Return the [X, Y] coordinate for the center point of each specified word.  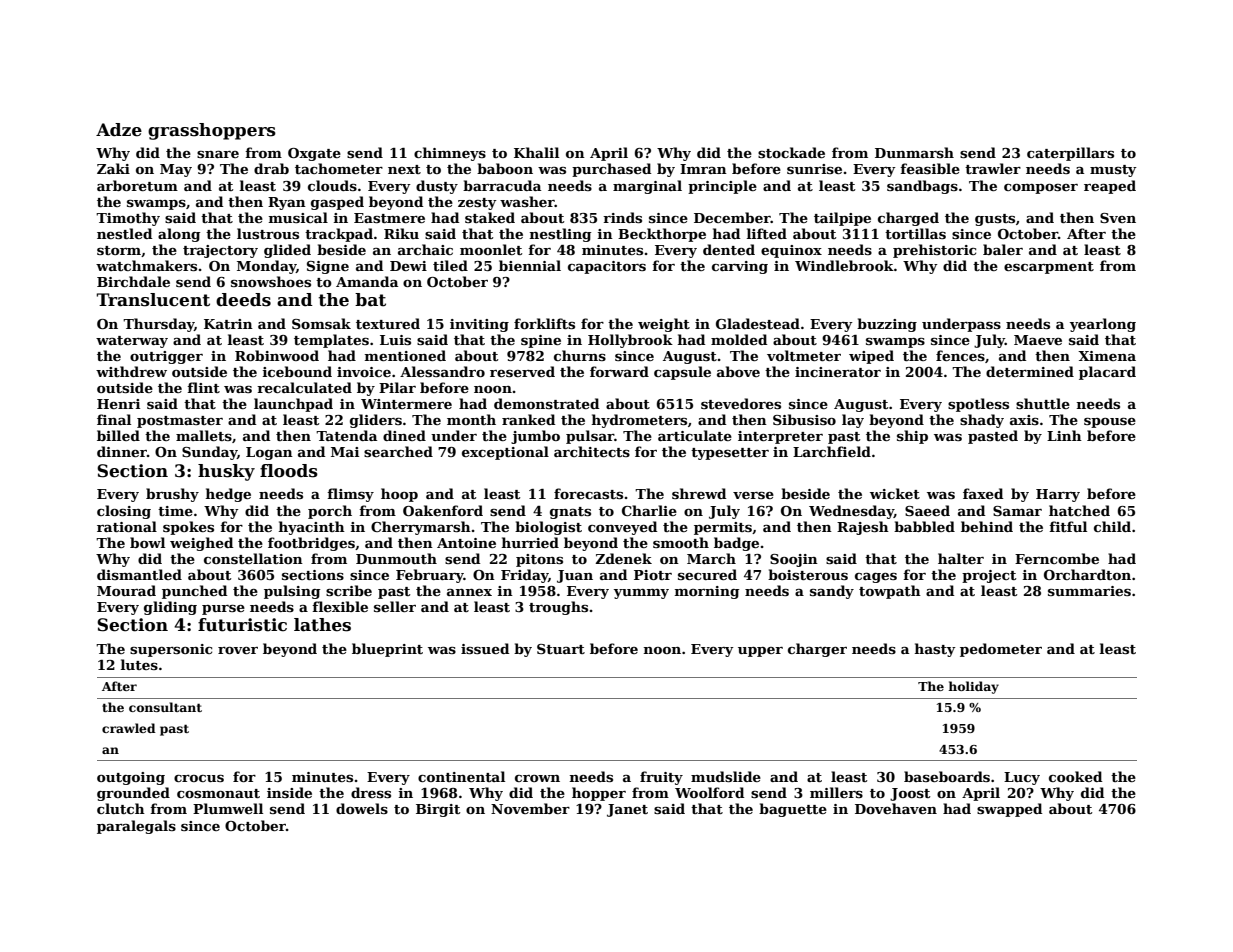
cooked [1075, 776]
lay [853, 421]
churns [580, 355]
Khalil [536, 152]
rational [127, 526]
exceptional [505, 453]
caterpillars [1070, 154]
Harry [1058, 495]
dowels [362, 808]
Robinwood [277, 355]
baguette [793, 810]
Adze [119, 130]
